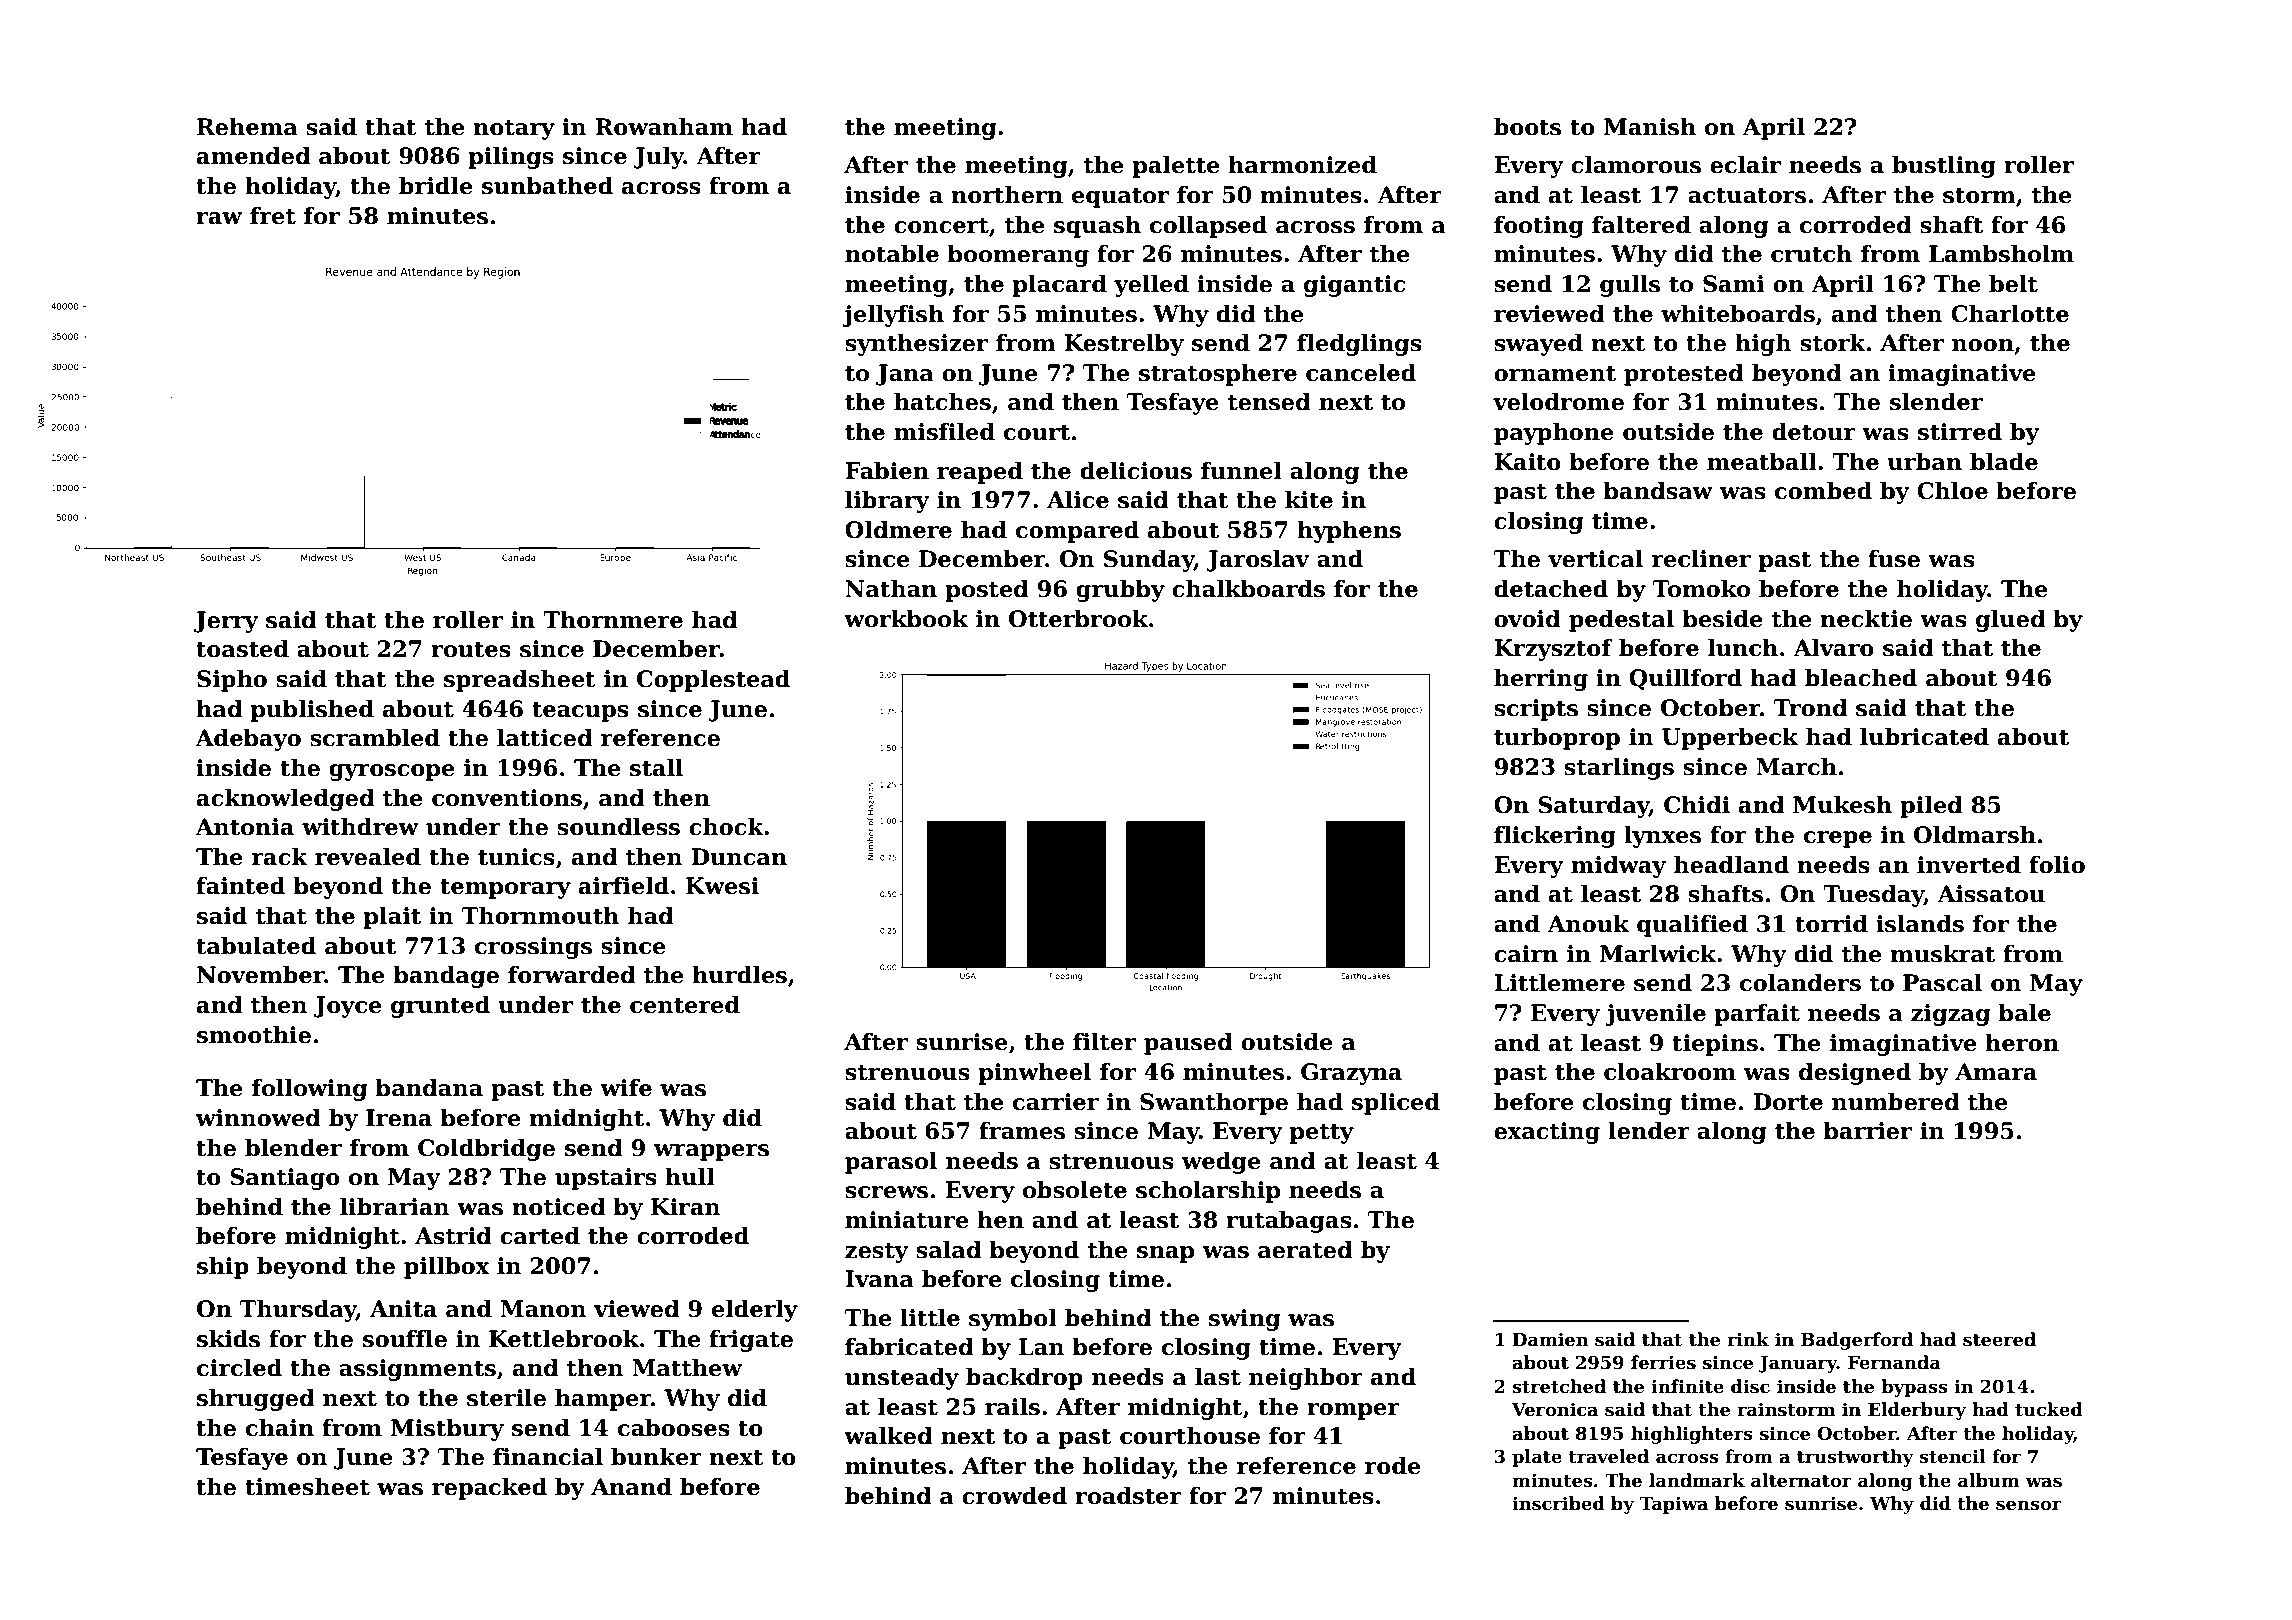  Describe the element at coordinates (722, 886) in the document. I see `Kwesi` at that location.
